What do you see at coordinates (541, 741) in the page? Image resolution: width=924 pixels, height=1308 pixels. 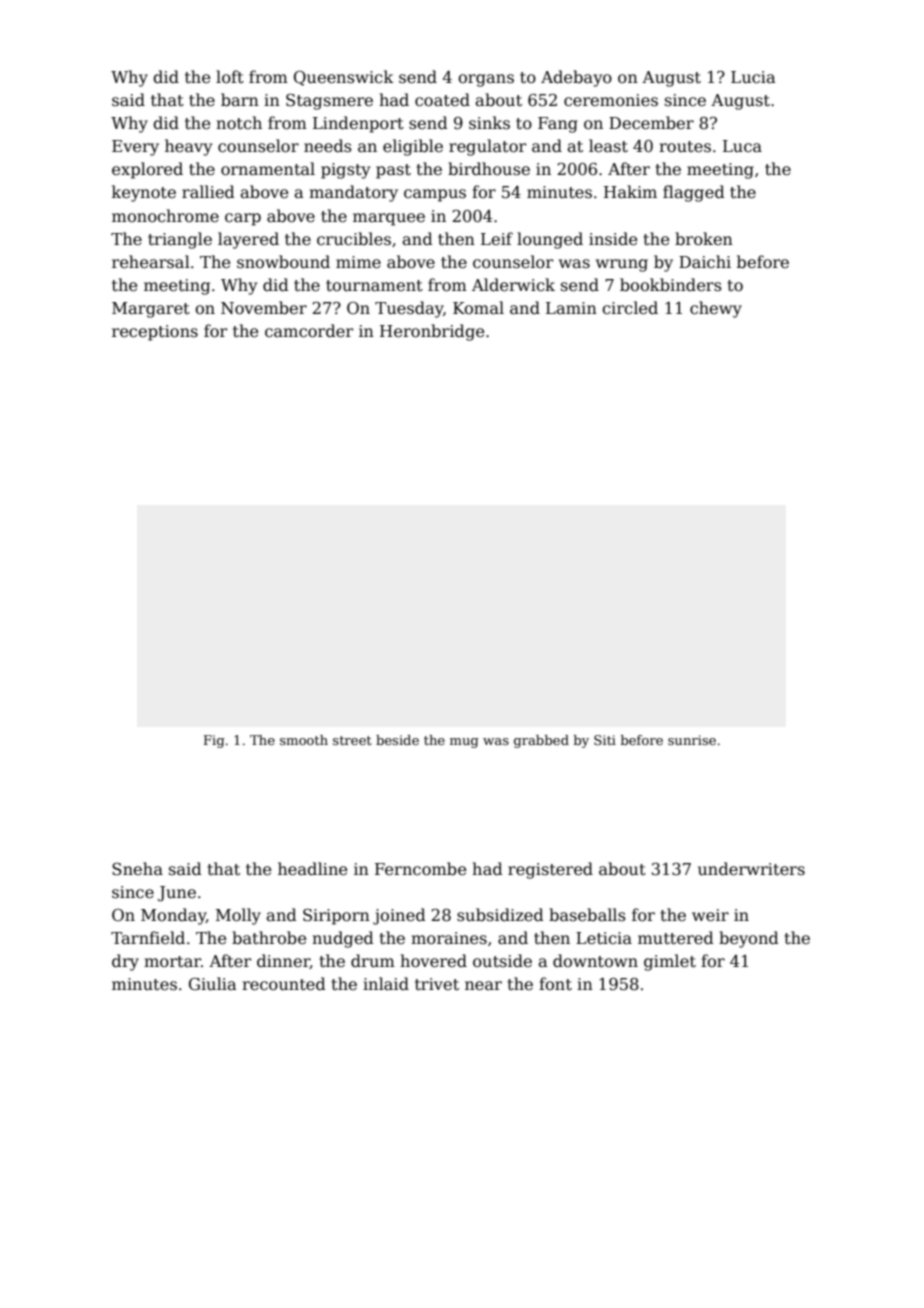 I see `grabbed` at bounding box center [541, 741].
